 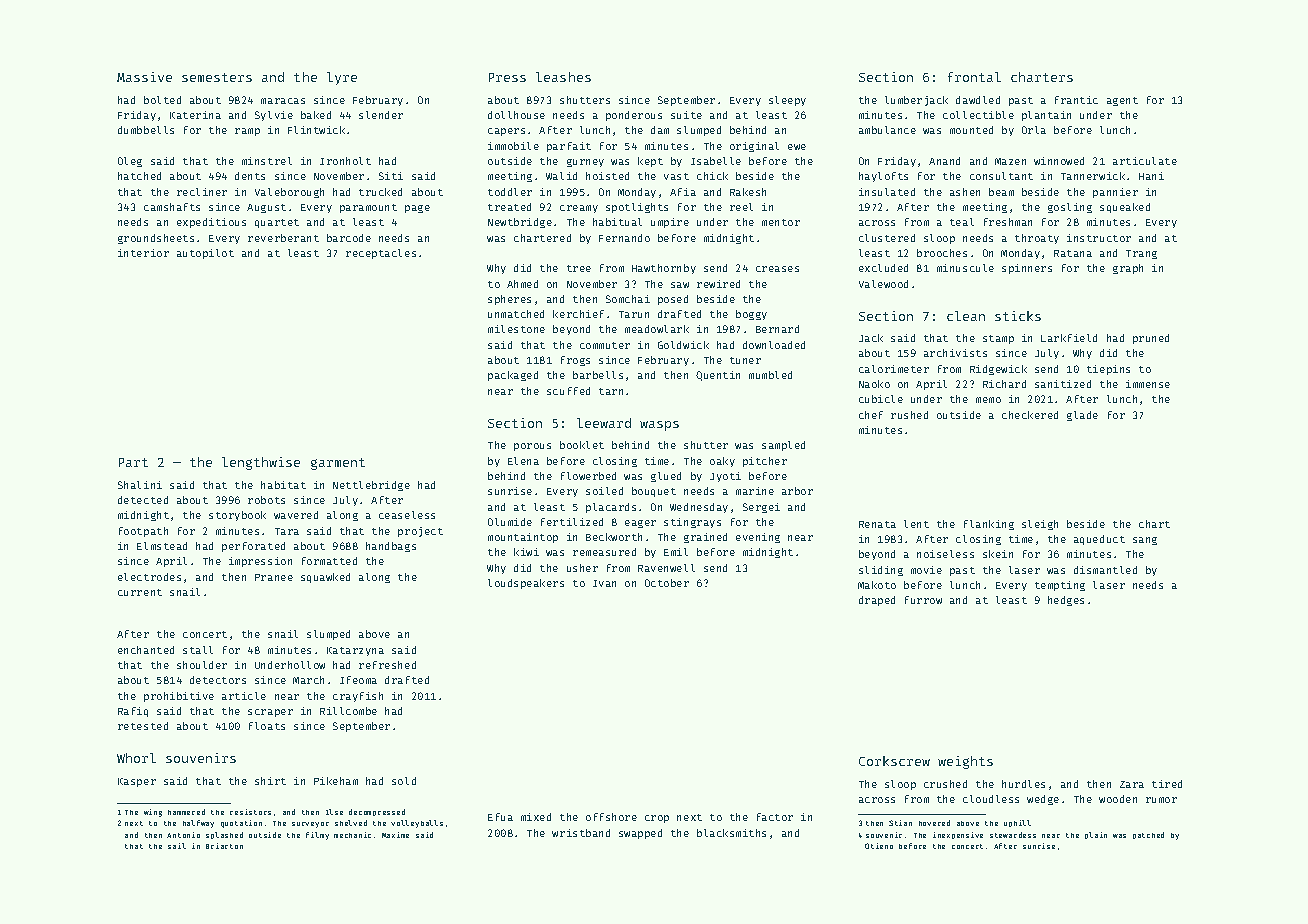 I want to click on enchanted, so click(x=146, y=650).
